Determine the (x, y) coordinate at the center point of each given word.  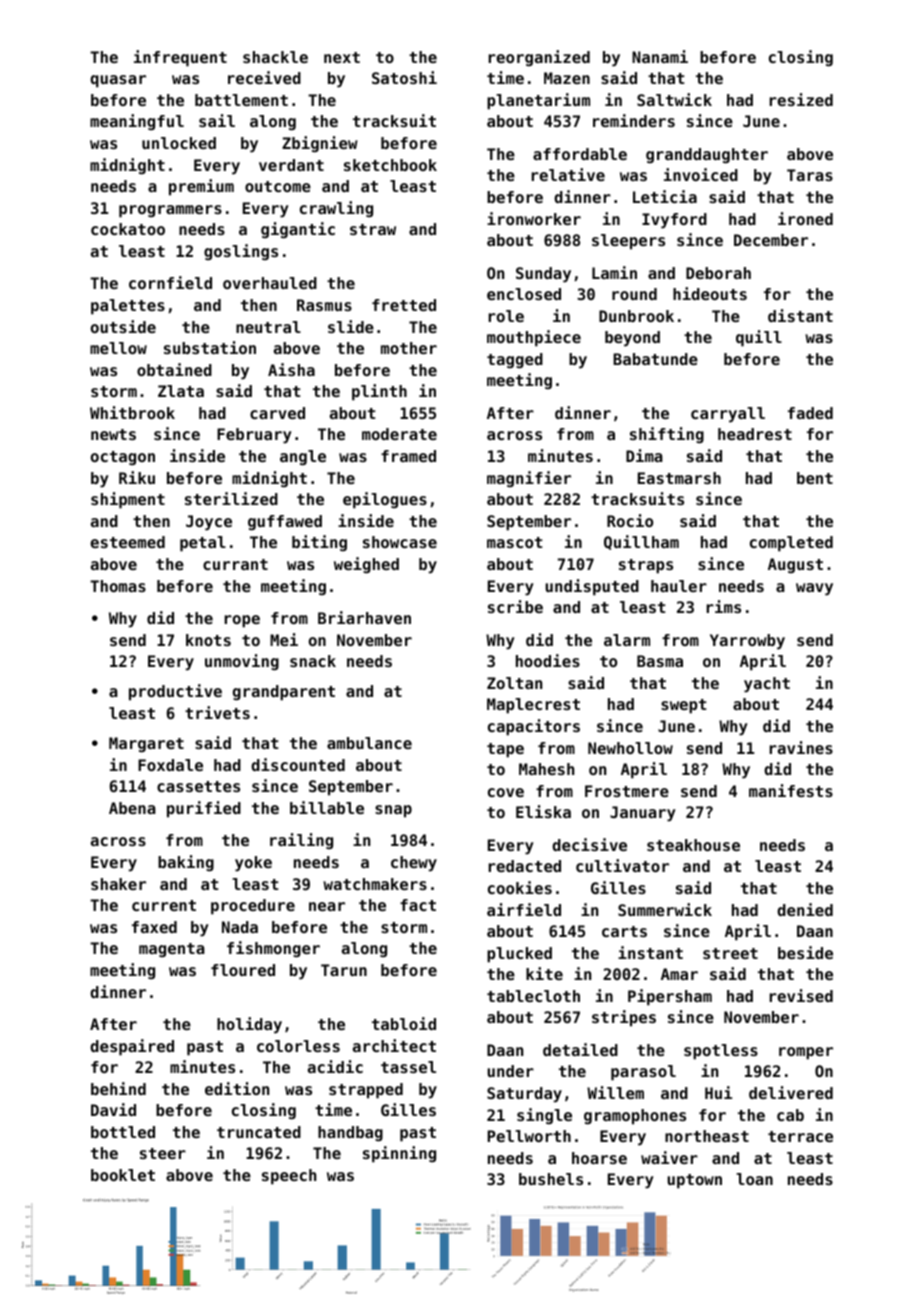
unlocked (179, 143)
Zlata (181, 391)
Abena (132, 808)
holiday (249, 1025)
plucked (519, 955)
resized (801, 99)
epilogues (385, 500)
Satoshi (404, 77)
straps (646, 566)
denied (805, 909)
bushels (551, 1179)
